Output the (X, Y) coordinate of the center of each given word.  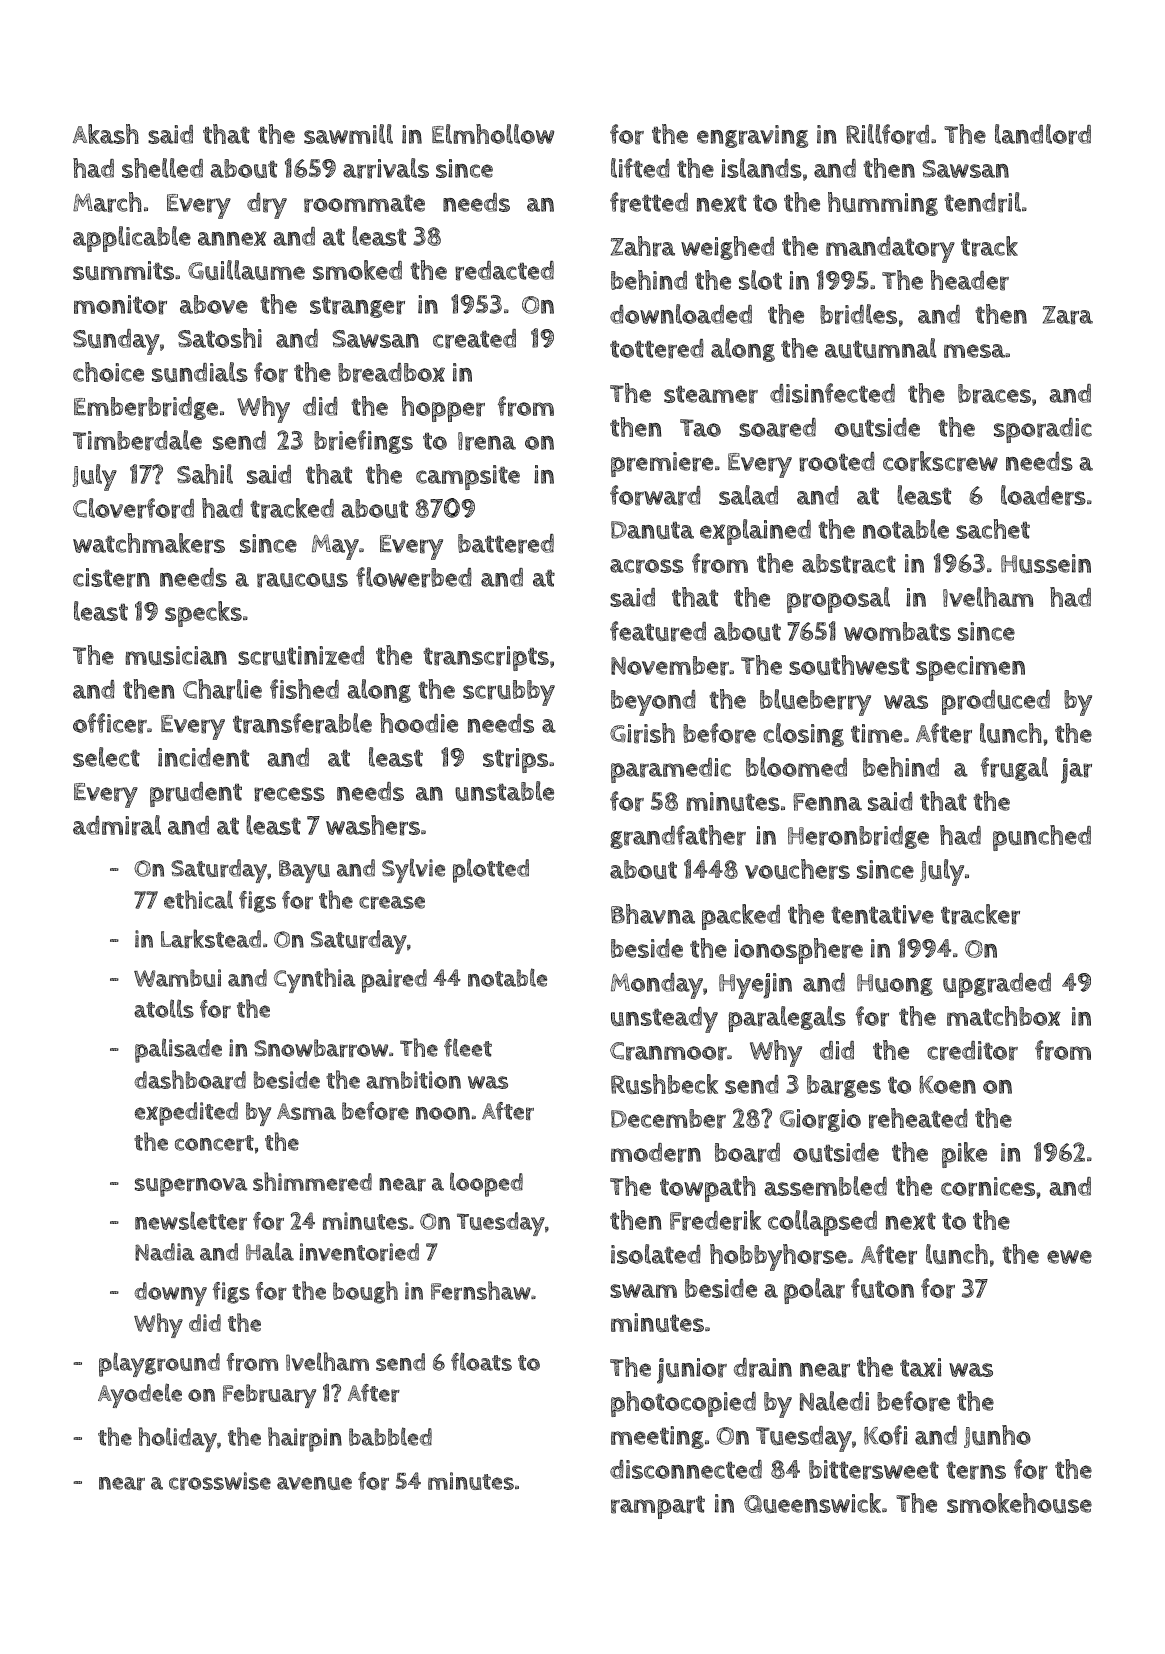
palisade (178, 1050)
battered (506, 544)
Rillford (887, 134)
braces (994, 394)
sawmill (348, 134)
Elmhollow (493, 134)
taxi (920, 1367)
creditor (972, 1051)
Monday (657, 986)
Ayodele (140, 1395)
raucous (302, 580)
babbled (390, 1436)
